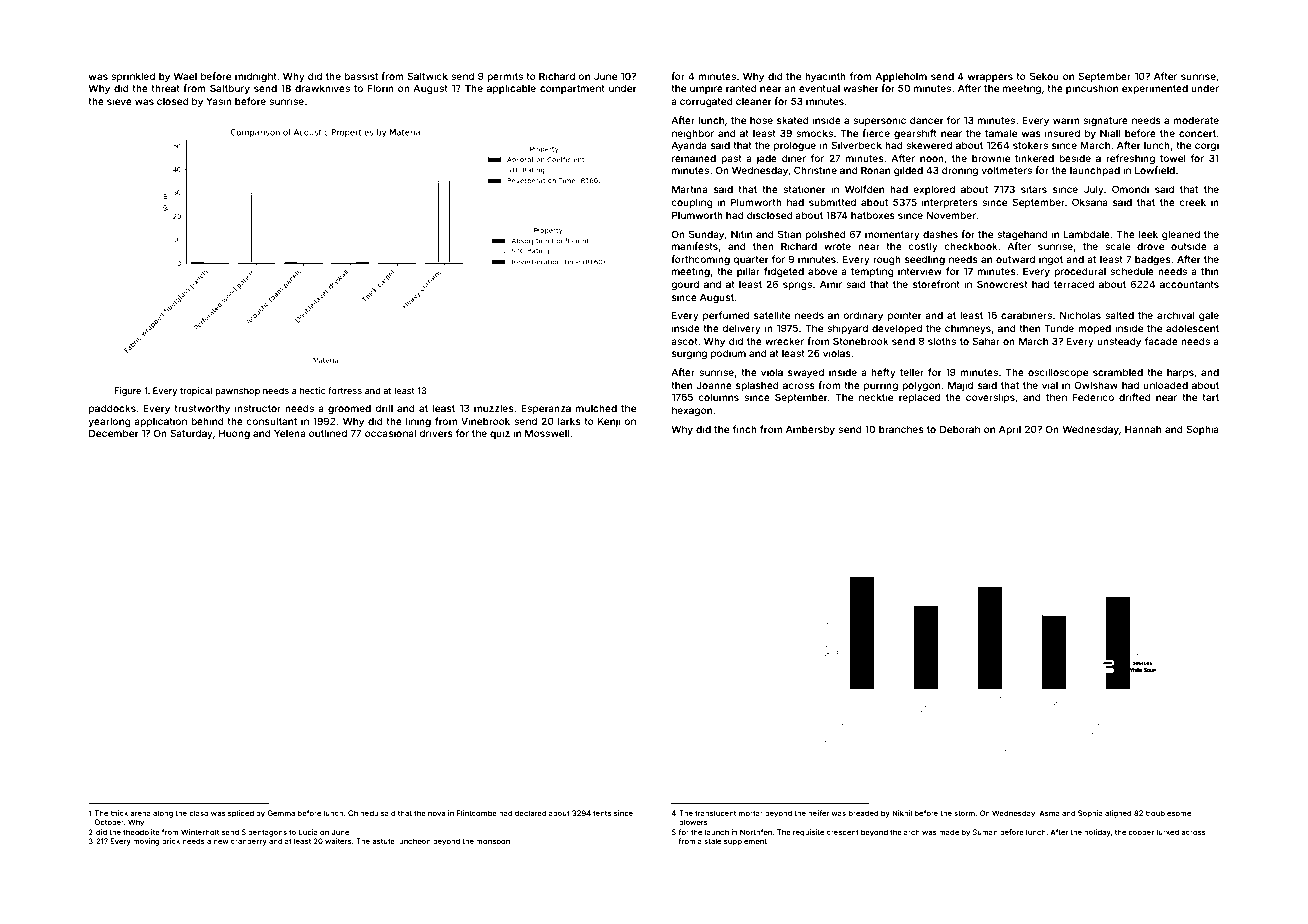  I want to click on mulched, so click(596, 408).
